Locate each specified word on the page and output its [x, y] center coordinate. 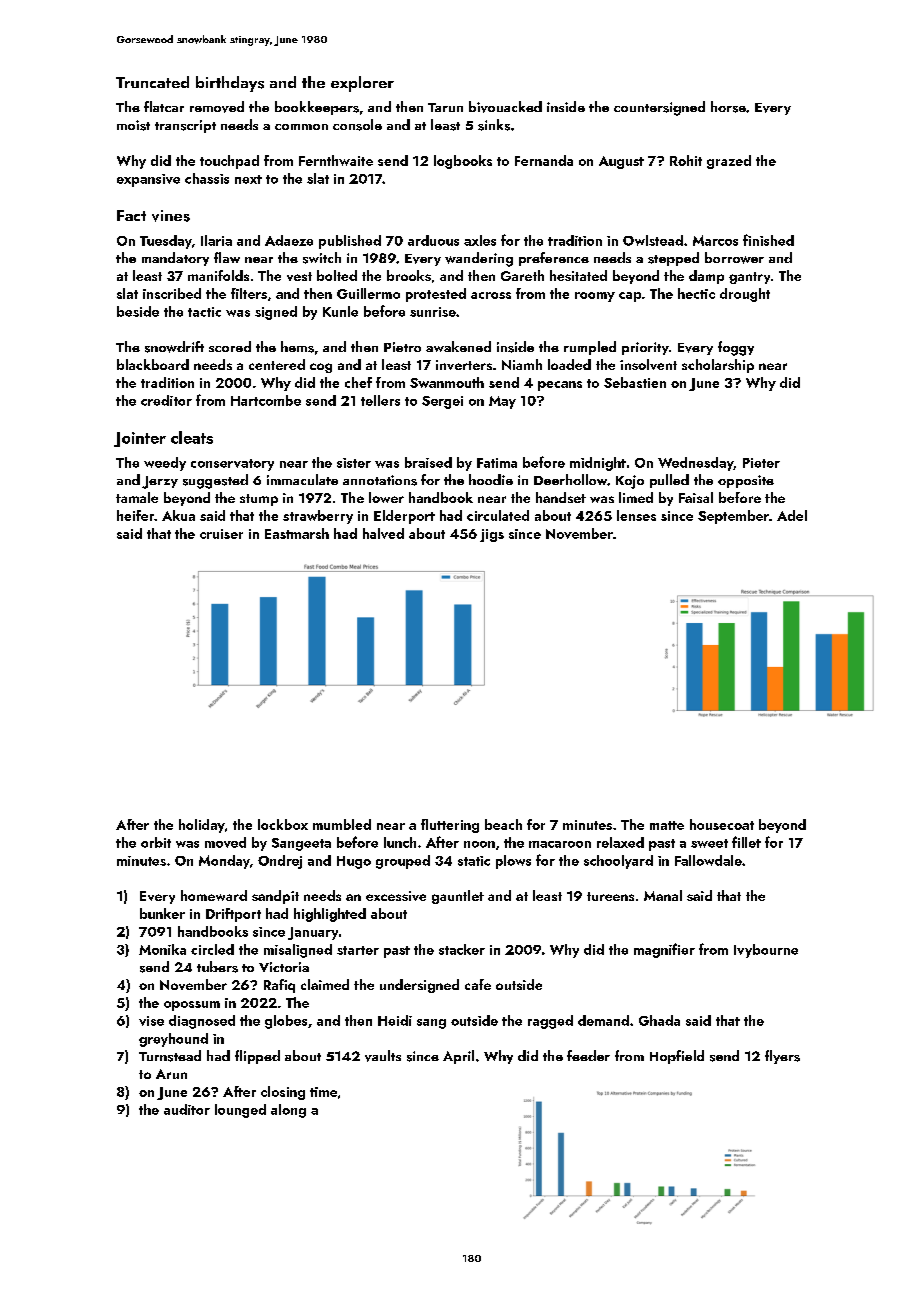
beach [503, 824]
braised [428, 462]
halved [383, 533]
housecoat [722, 824]
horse [728, 107]
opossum [192, 1006]
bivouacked [505, 107]
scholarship [718, 366]
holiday [202, 826]
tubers [217, 967]
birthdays [230, 84]
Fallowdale [708, 860]
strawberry [318, 517]
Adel [792, 515]
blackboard [153, 364]
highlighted [330, 915]
